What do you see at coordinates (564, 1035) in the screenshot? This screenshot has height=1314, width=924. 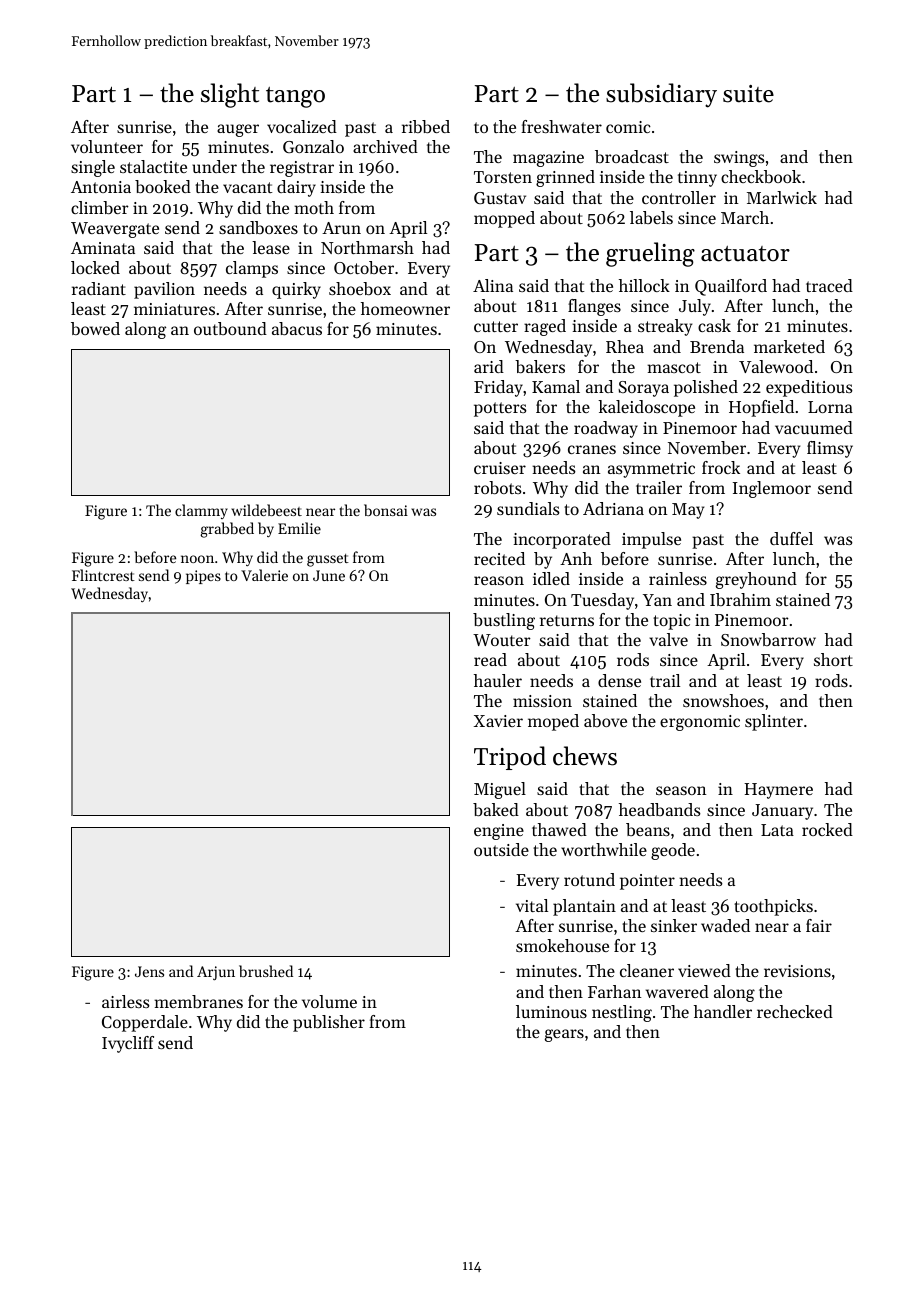 I see `gears` at bounding box center [564, 1035].
